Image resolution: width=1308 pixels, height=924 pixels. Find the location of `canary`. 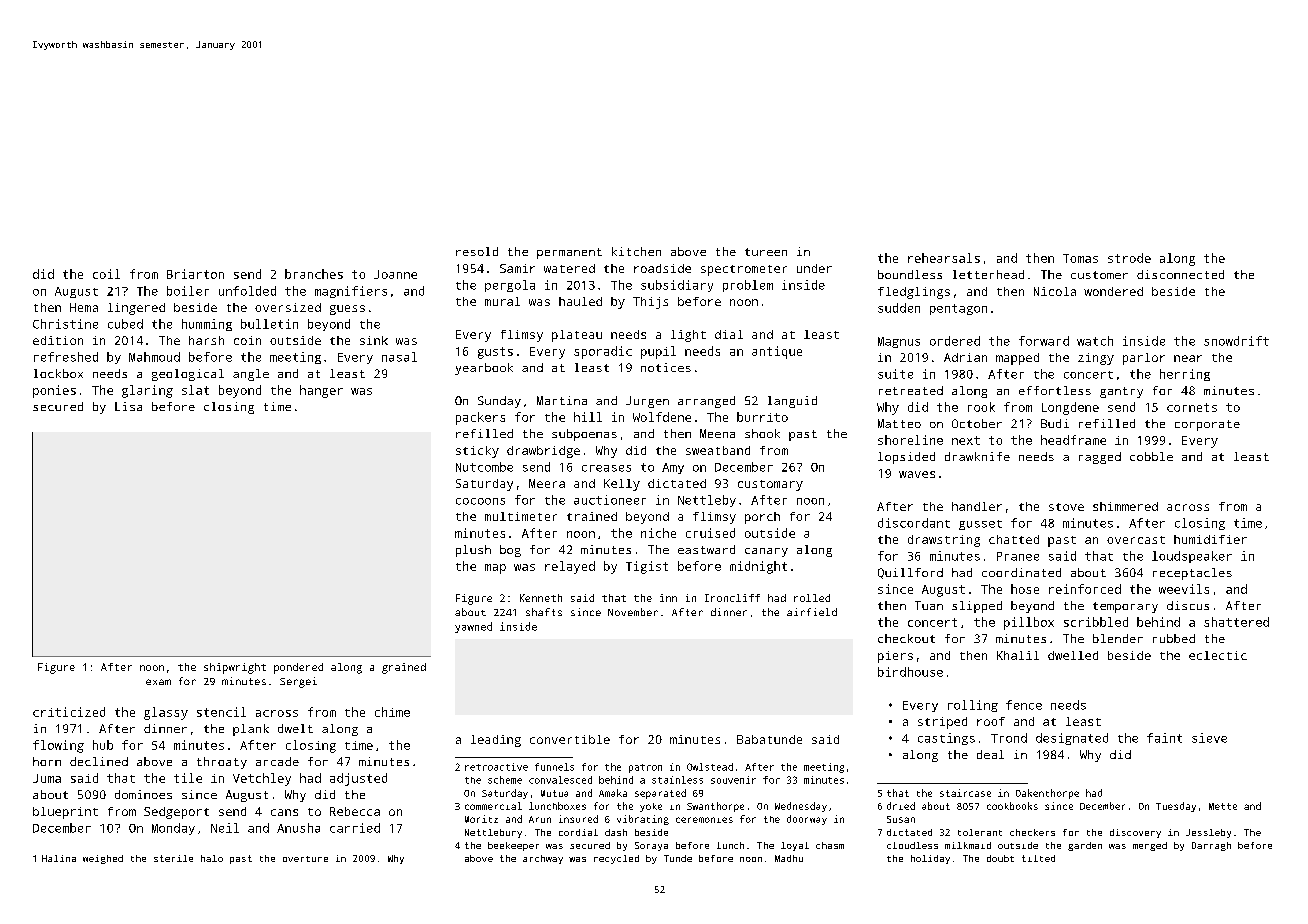

canary is located at coordinates (766, 552).
